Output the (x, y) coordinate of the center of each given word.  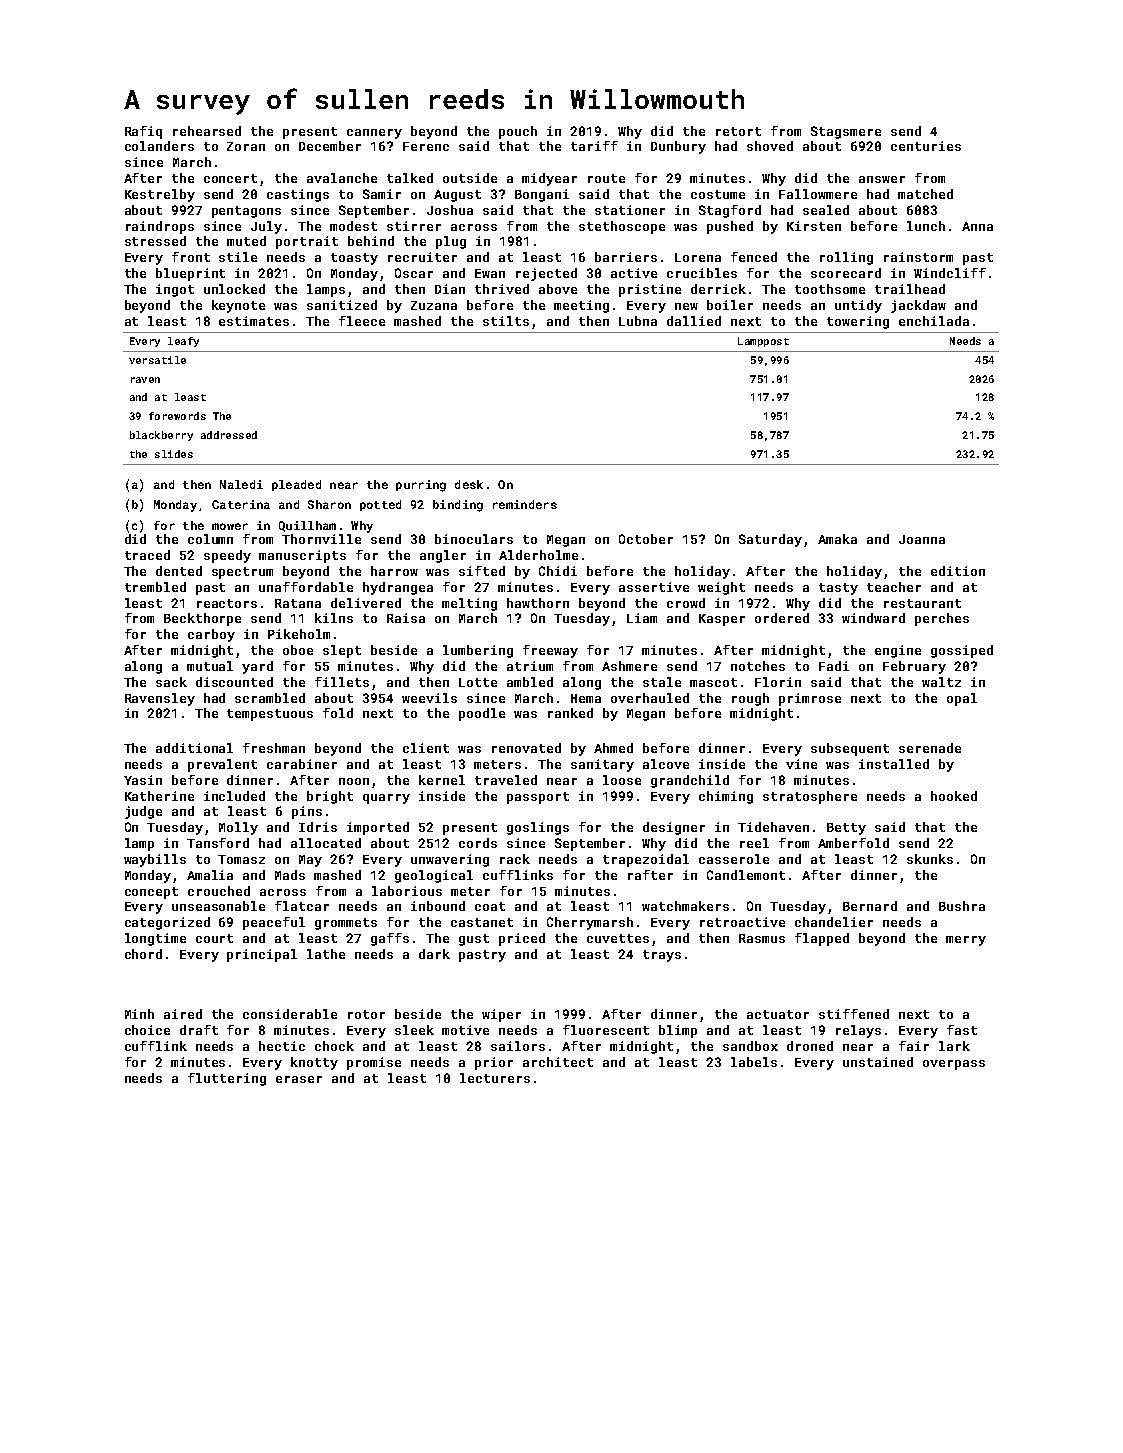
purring (421, 486)
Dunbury (678, 147)
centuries (926, 146)
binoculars (474, 539)
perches (942, 619)
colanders (159, 146)
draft (199, 1030)
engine (898, 651)
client (426, 748)
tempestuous (270, 715)
